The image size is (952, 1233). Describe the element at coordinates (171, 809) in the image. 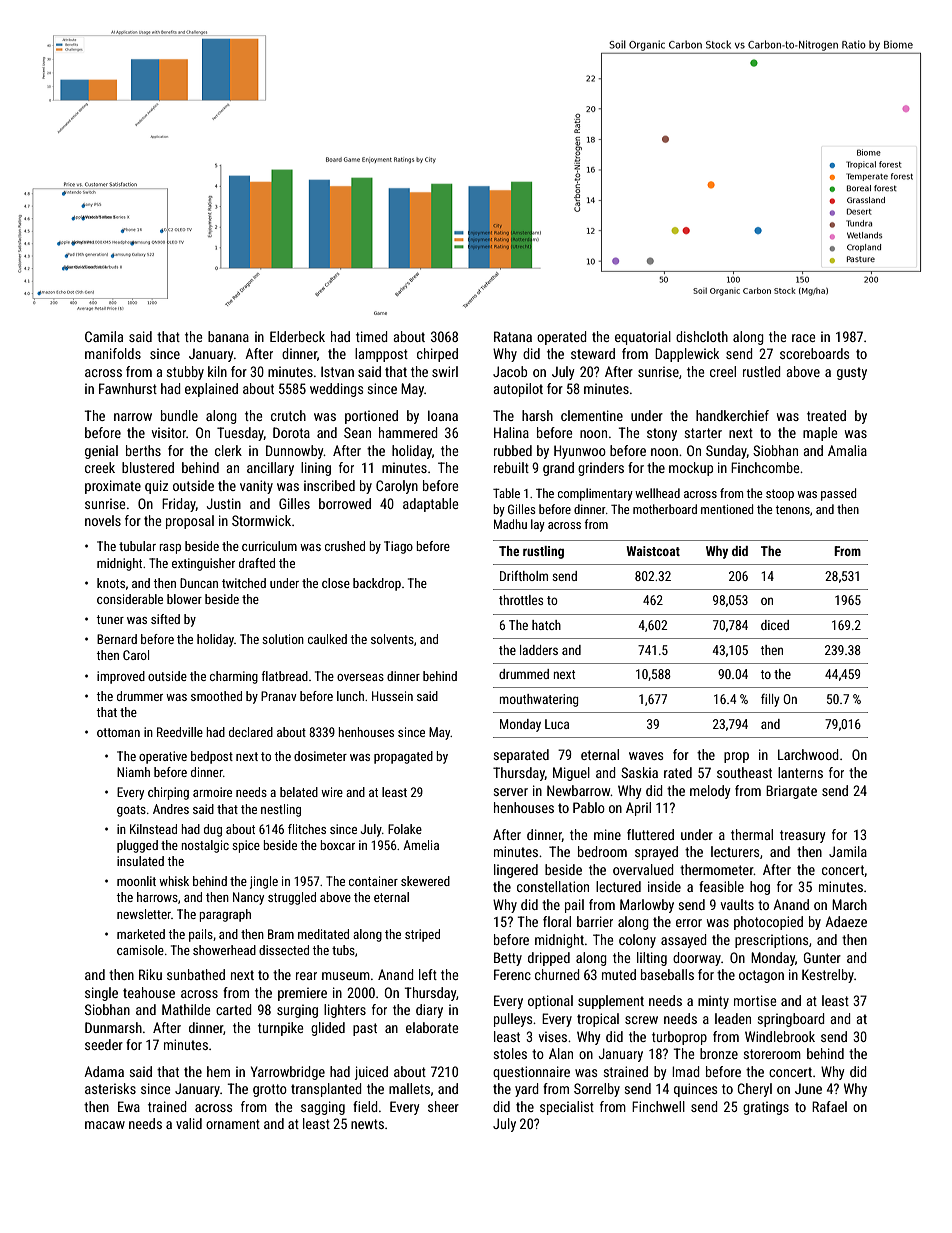

I see `Andres` at that location.
